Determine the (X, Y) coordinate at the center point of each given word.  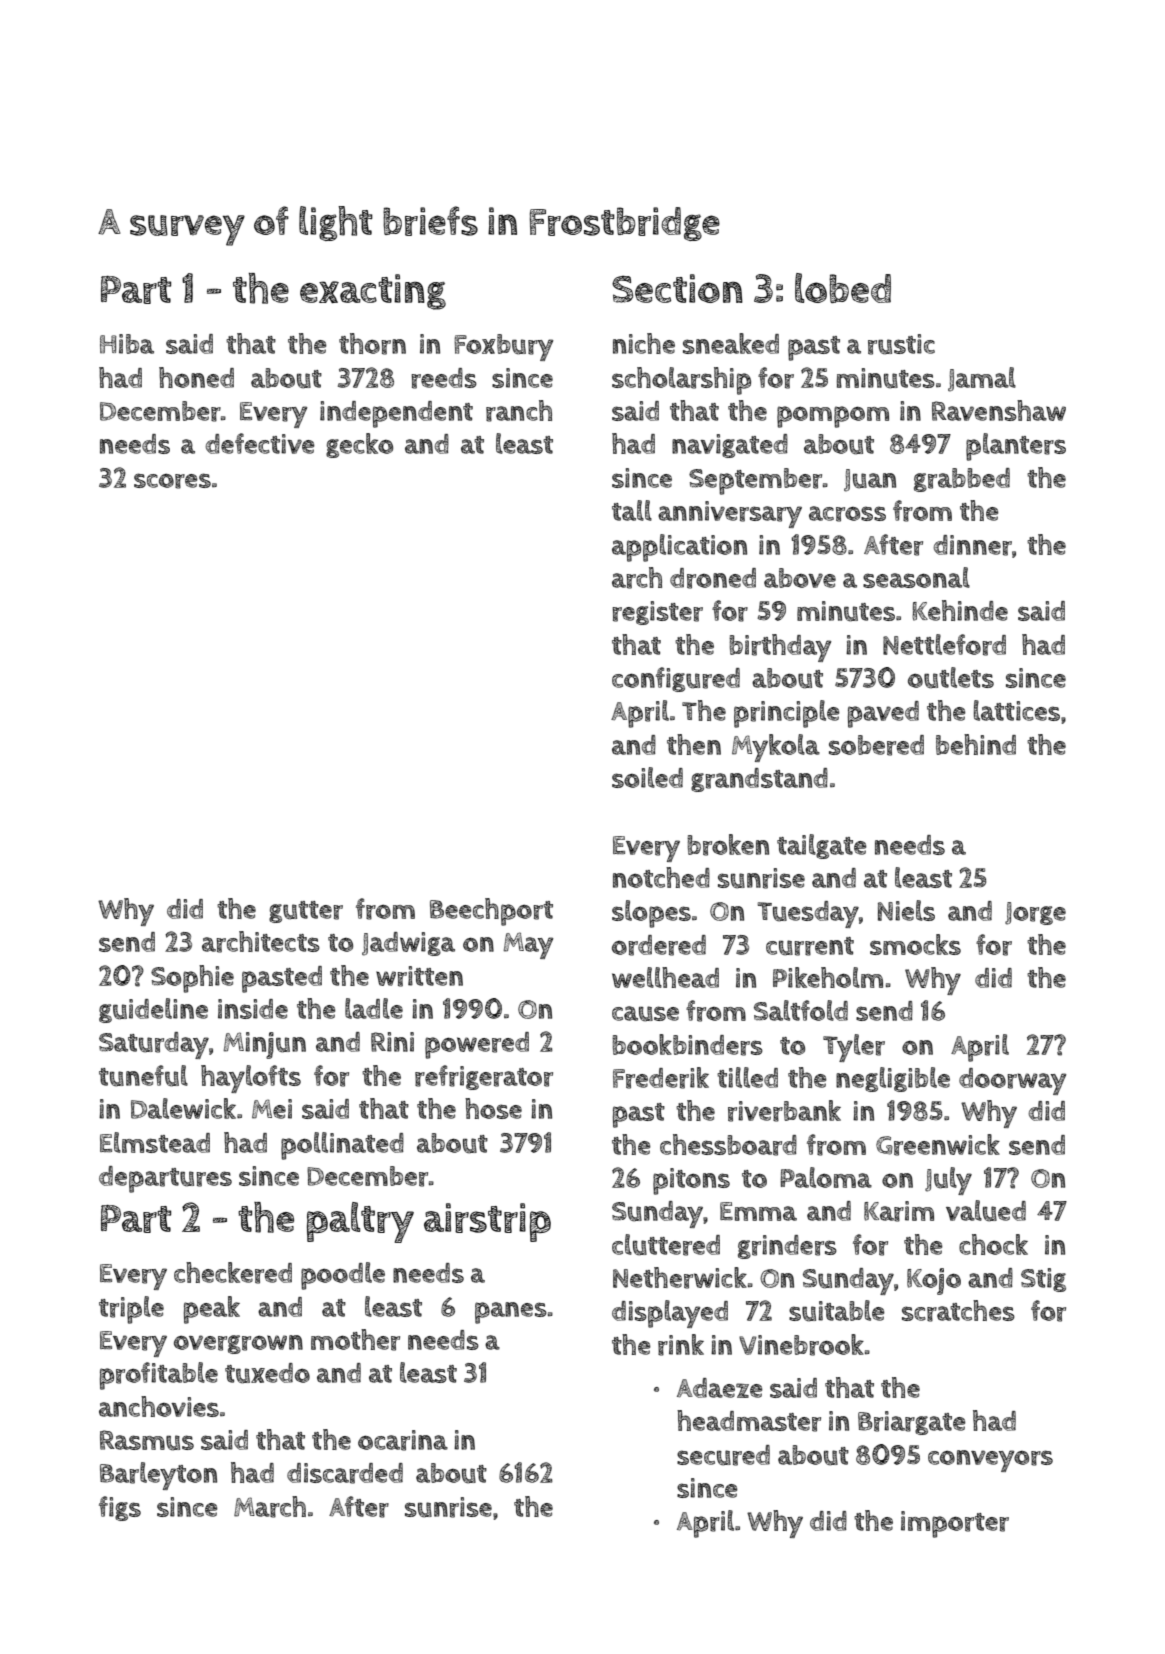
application (679, 548)
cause (645, 1014)
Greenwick (938, 1145)
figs (120, 1508)
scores (172, 481)
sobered (876, 745)
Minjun (264, 1045)
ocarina (403, 1440)
